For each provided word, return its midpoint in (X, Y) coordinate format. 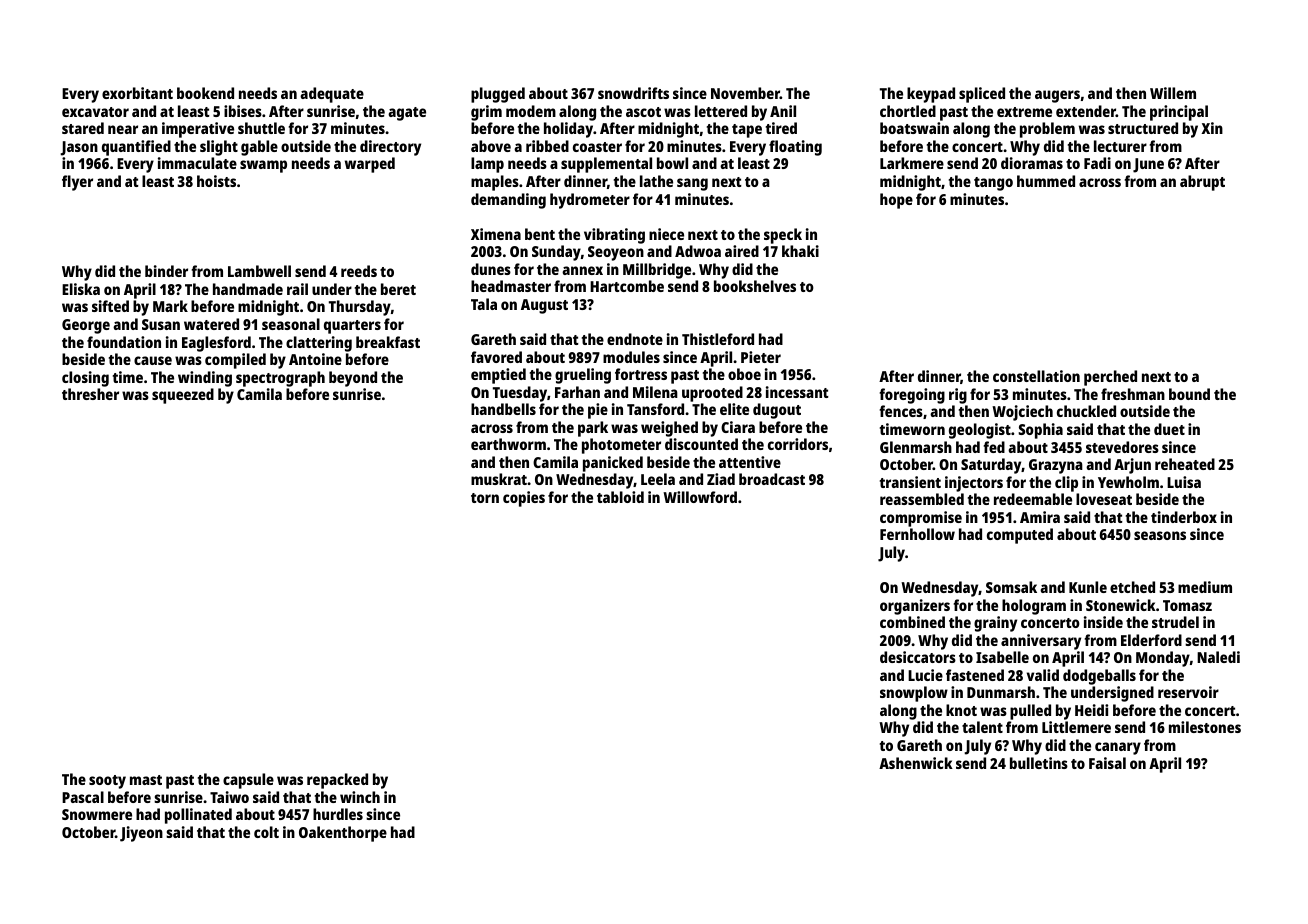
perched (1110, 378)
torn (485, 498)
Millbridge (657, 271)
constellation (1036, 376)
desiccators (918, 657)
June (1148, 165)
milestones (1205, 727)
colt (266, 832)
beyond (353, 379)
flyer (77, 183)
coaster (597, 147)
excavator (95, 112)
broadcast (772, 479)
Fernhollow (917, 534)
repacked (337, 781)
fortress (641, 374)
